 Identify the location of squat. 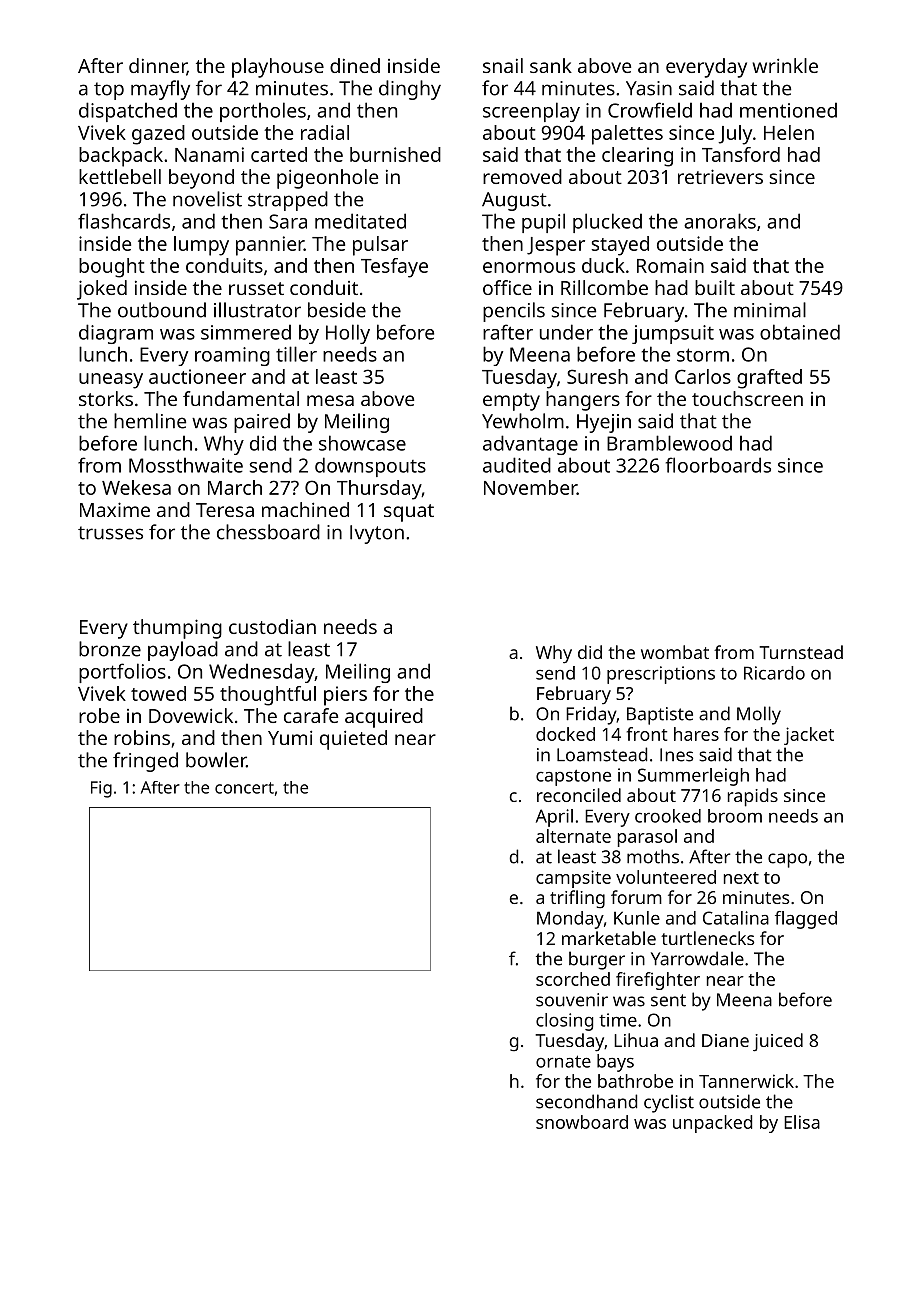
(409, 513).
